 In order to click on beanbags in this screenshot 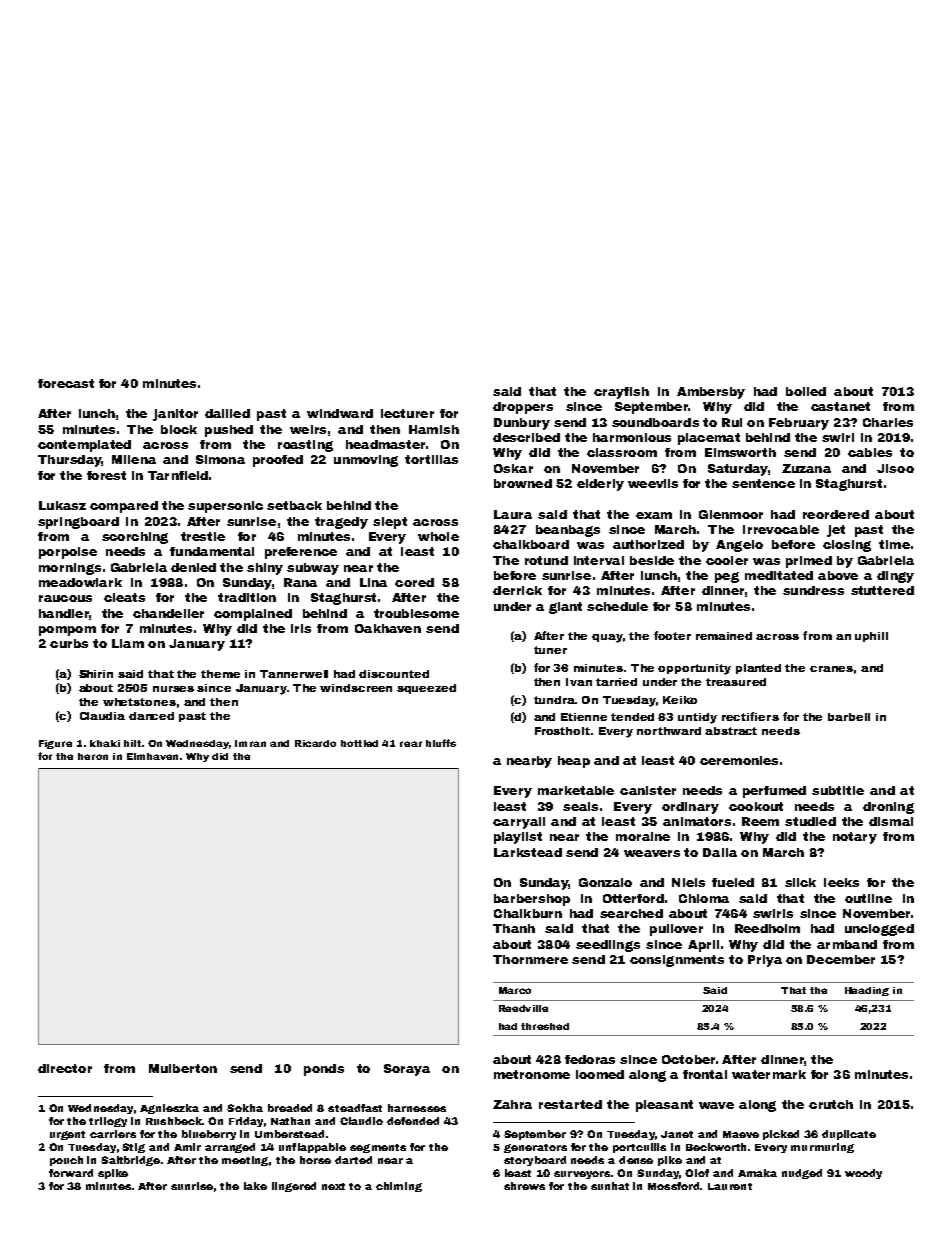, I will do `click(568, 531)`.
